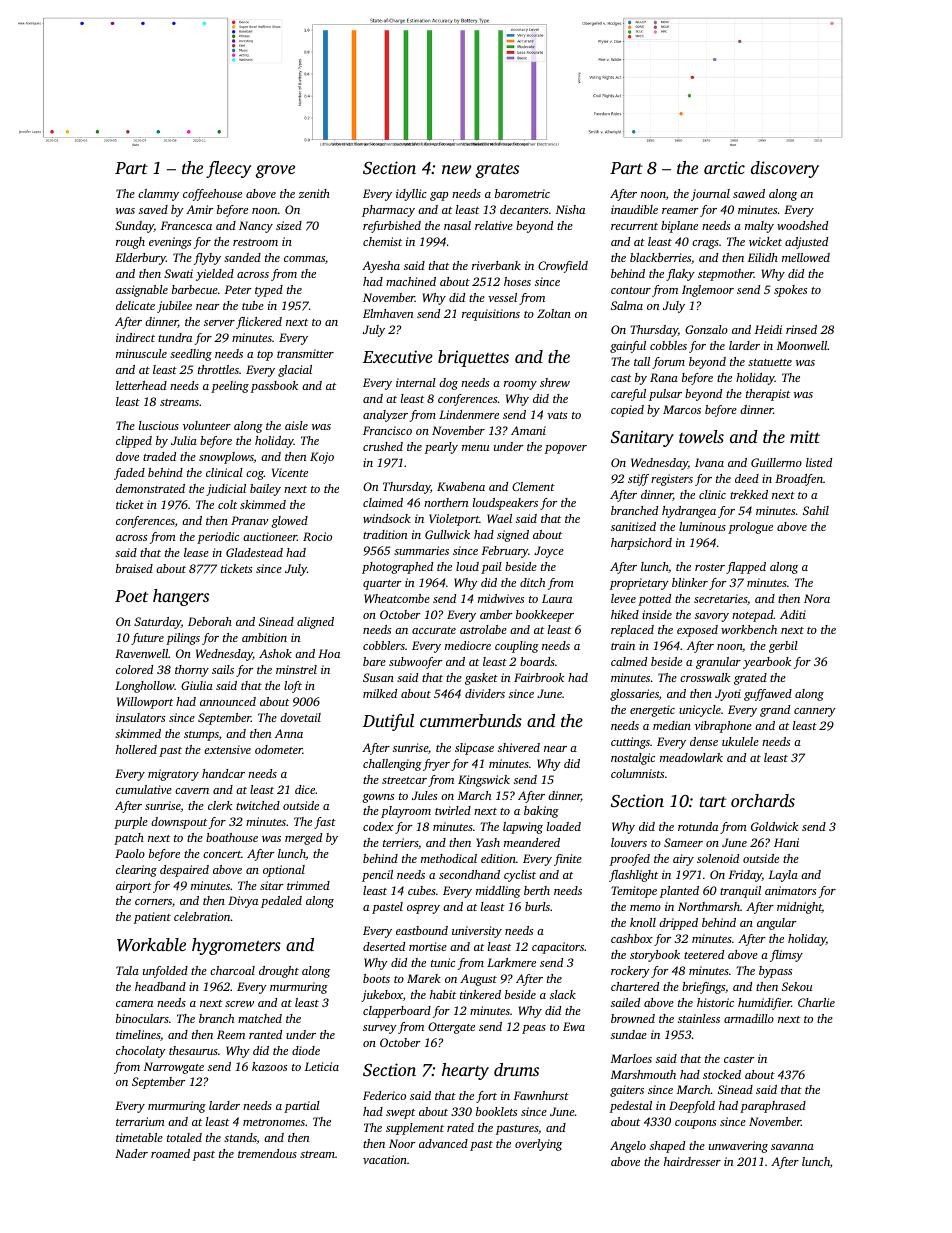  Describe the element at coordinates (522, 193) in the document. I see `barometric` at that location.
